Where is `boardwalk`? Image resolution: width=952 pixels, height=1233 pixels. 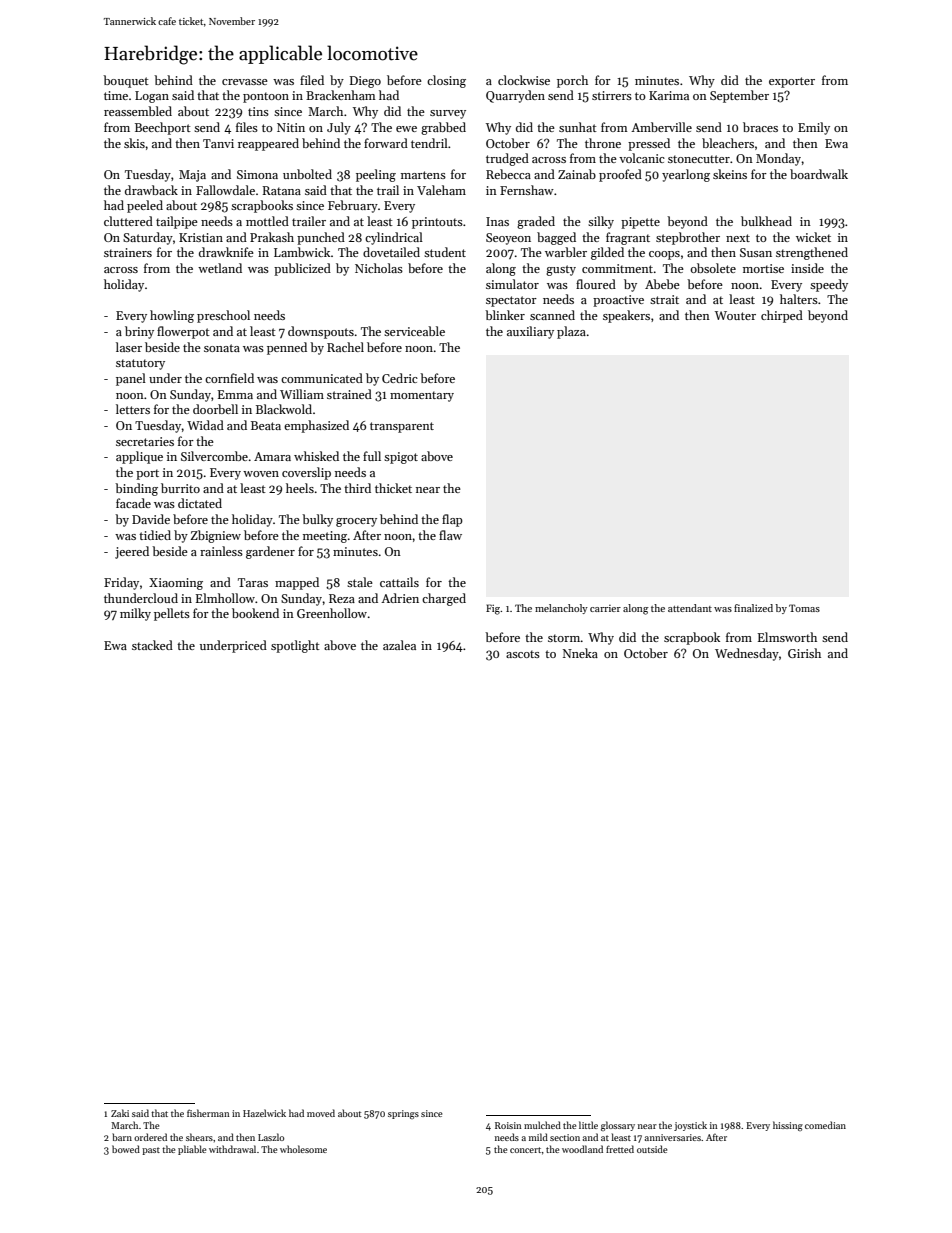 boardwalk is located at coordinates (819, 174).
